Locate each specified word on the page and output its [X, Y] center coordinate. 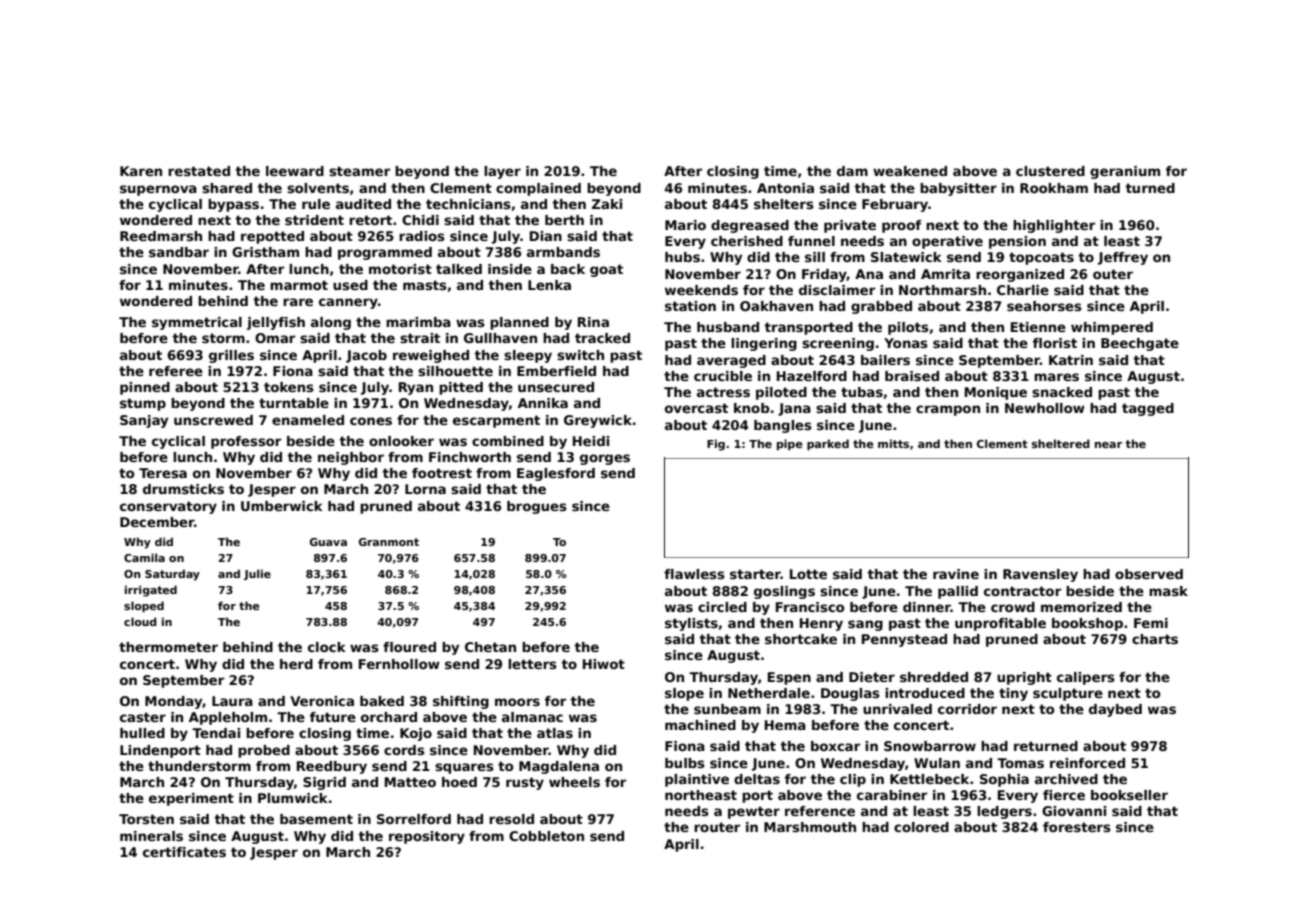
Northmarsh [942, 290]
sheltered [1061, 443]
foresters [1077, 827]
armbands [563, 252]
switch [580, 355]
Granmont [389, 542]
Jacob [366, 356]
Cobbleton [546, 836]
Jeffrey [1123, 258]
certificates [184, 852]
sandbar [179, 252]
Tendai [216, 733]
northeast [701, 795]
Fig [716, 445]
